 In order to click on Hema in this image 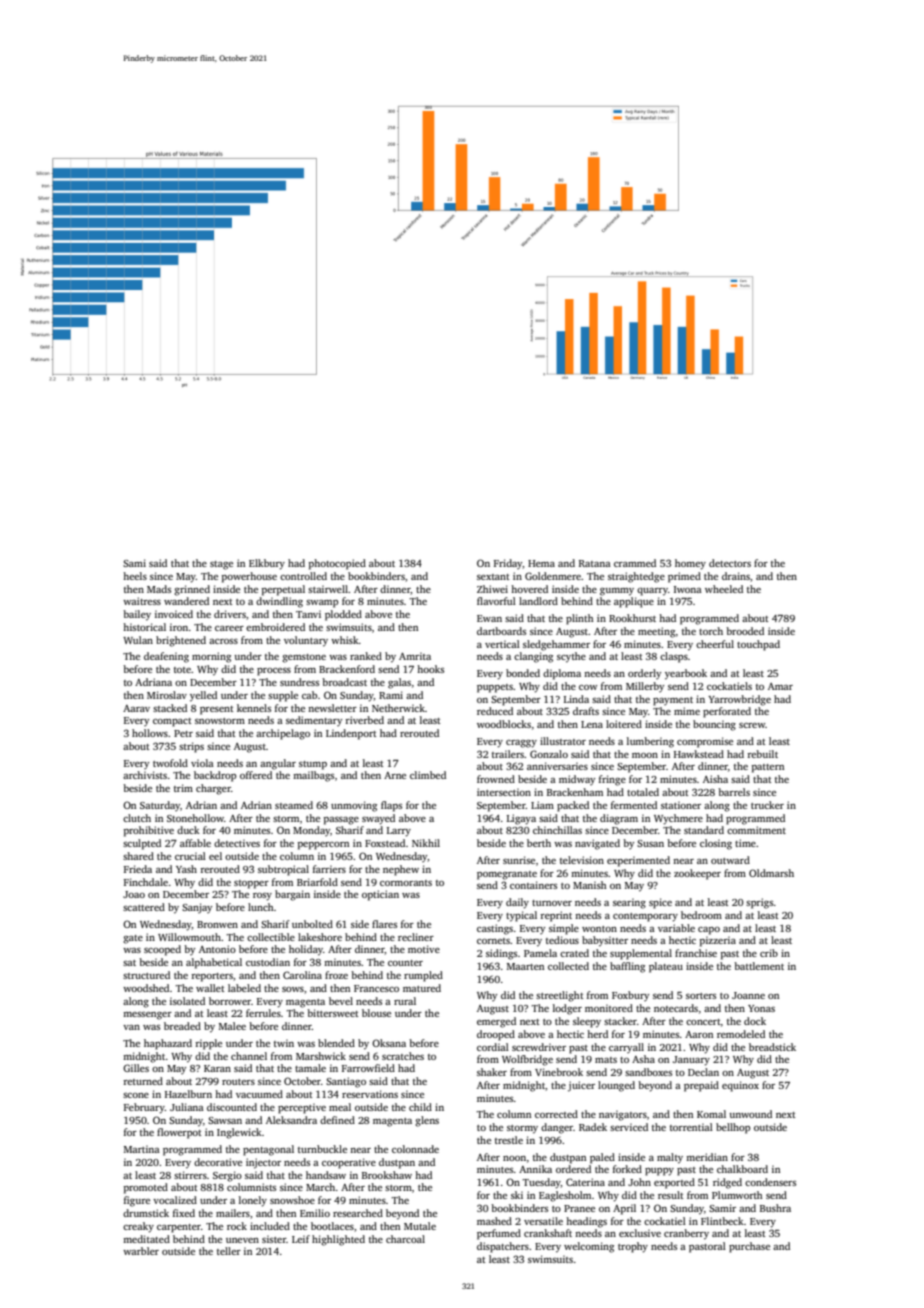, I will do `click(541, 563)`.
